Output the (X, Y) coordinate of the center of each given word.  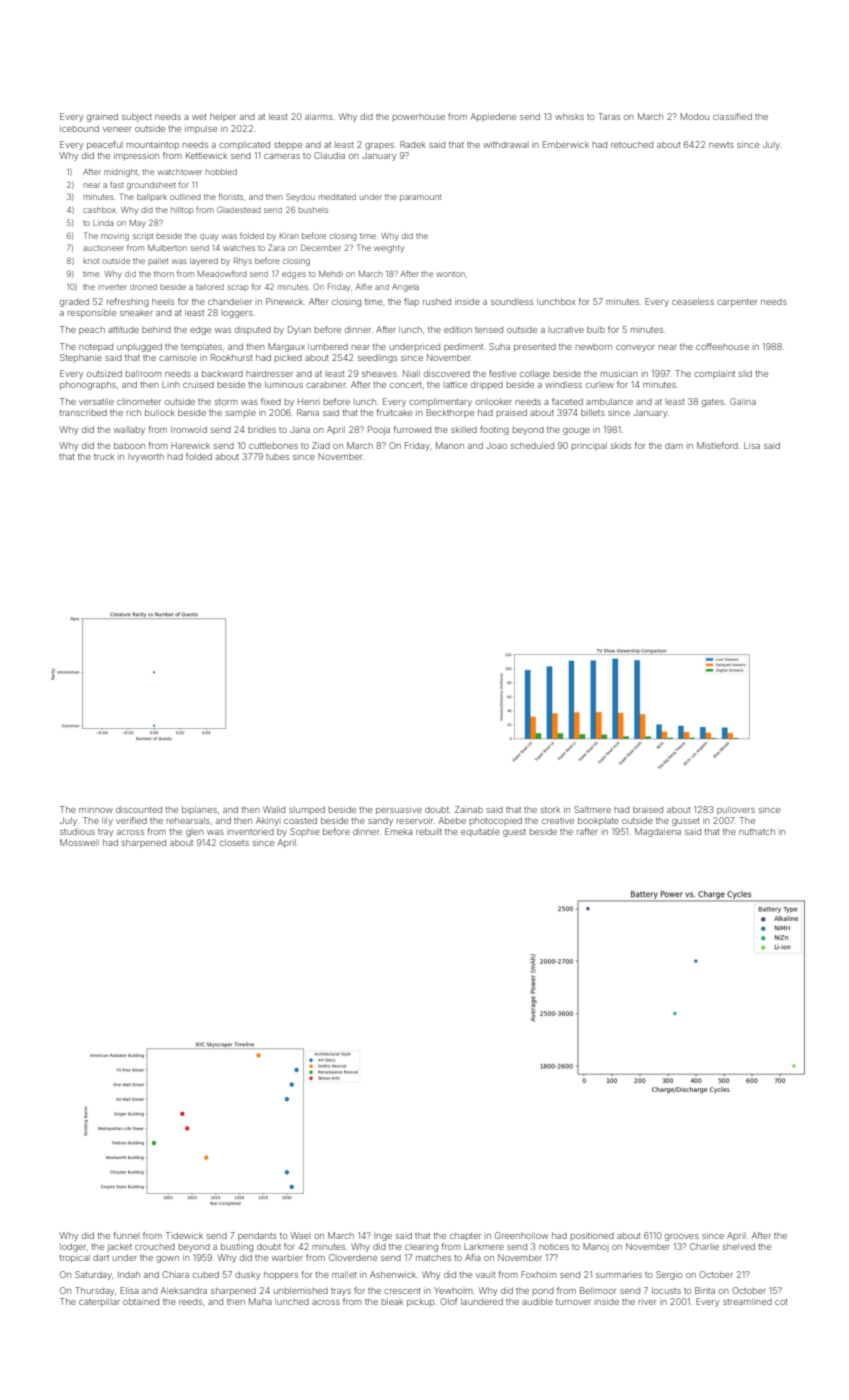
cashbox (99, 210)
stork (550, 810)
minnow (96, 810)
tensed (489, 329)
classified (732, 116)
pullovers (736, 810)
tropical (75, 1258)
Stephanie (81, 357)
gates (713, 403)
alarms (319, 116)
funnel (126, 1235)
